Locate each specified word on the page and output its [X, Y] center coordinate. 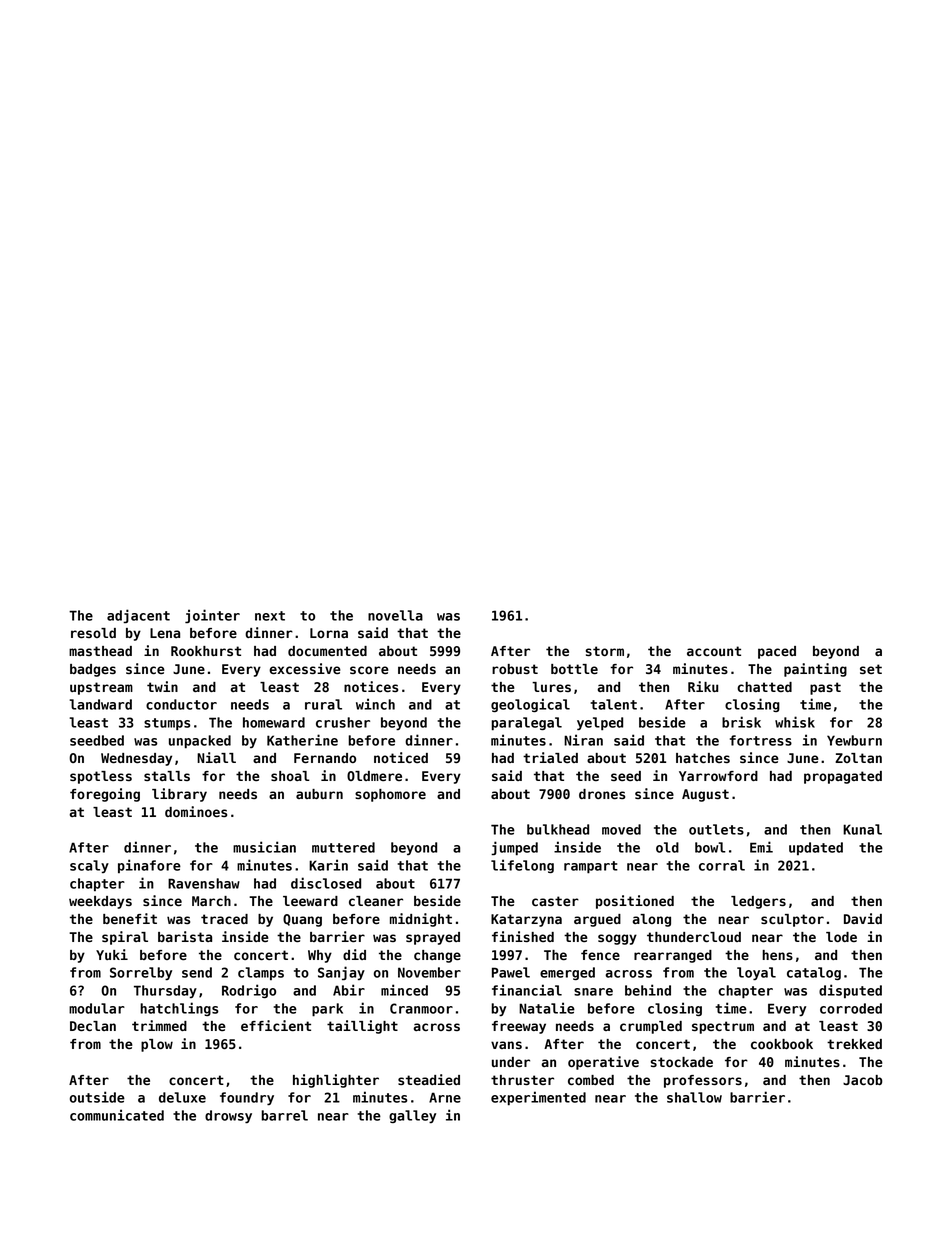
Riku [703, 686]
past [825, 688]
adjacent [138, 616]
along [651, 920]
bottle [574, 669]
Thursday [165, 991]
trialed [550, 757]
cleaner [376, 901]
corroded [851, 1008]
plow [157, 1045]
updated [816, 848]
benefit [130, 918]
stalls [167, 776]
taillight [362, 1027]
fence [600, 955]
